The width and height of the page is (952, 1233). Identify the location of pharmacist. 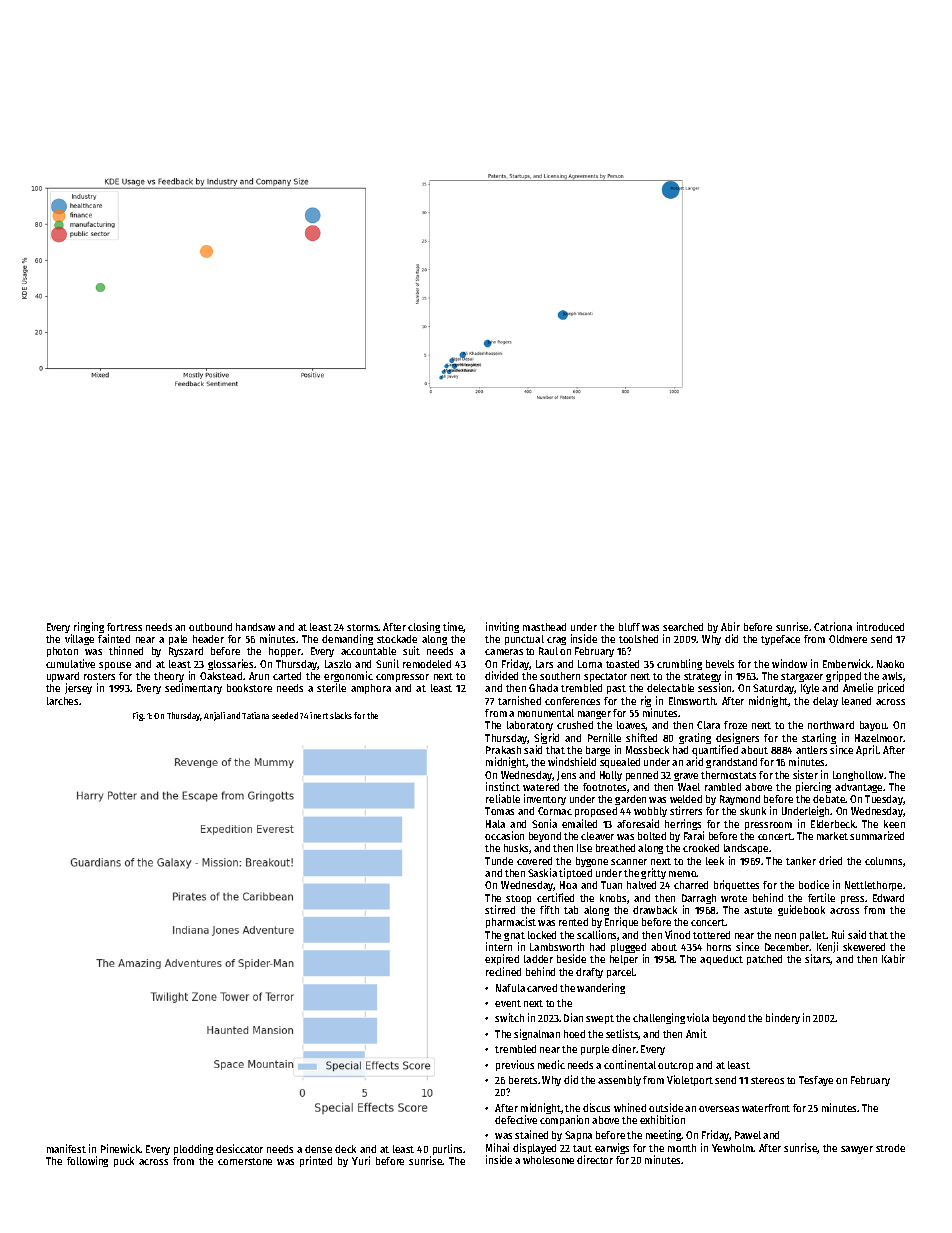
(511, 922).
